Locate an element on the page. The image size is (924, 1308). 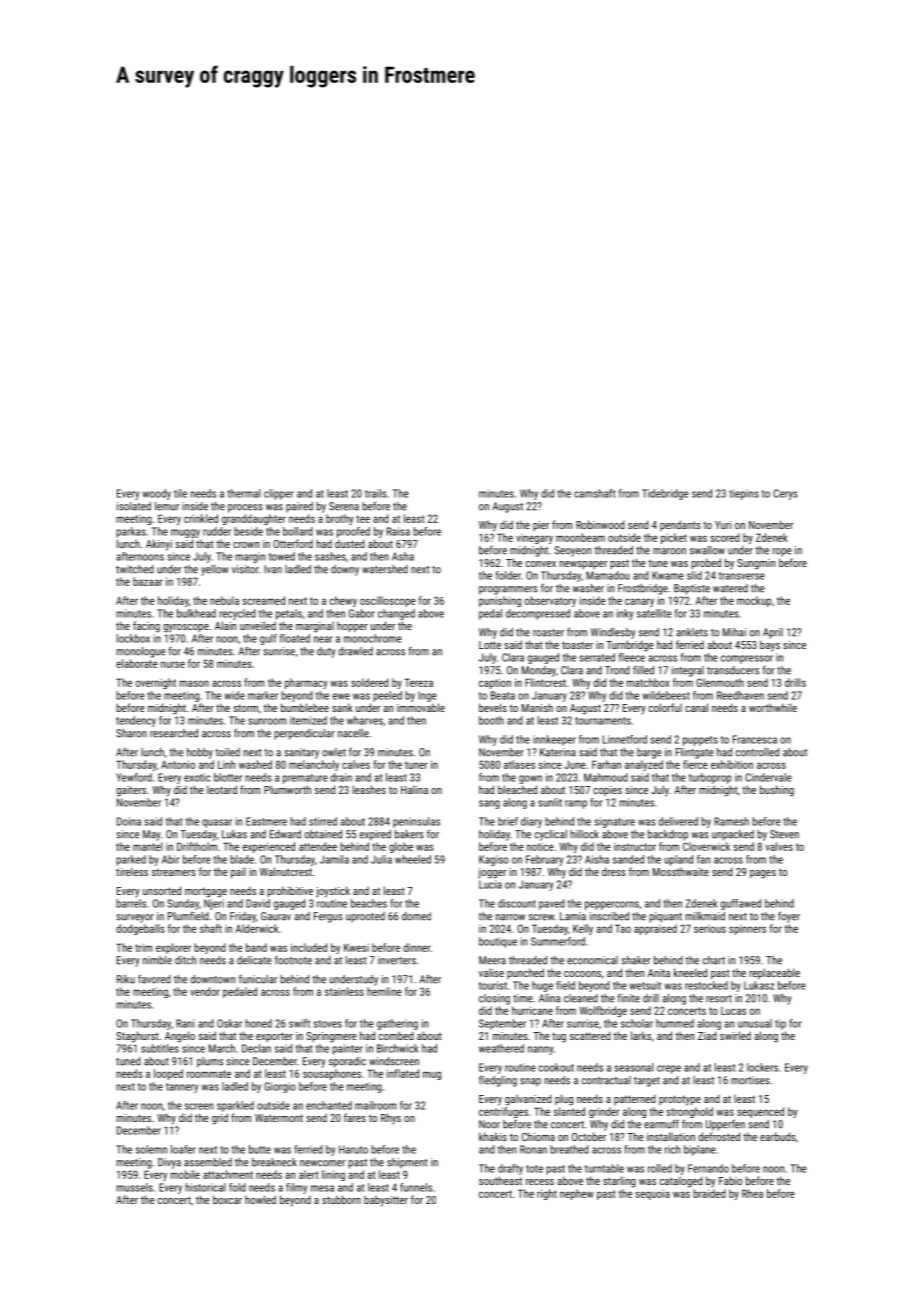
mussels is located at coordinates (134, 1187).
